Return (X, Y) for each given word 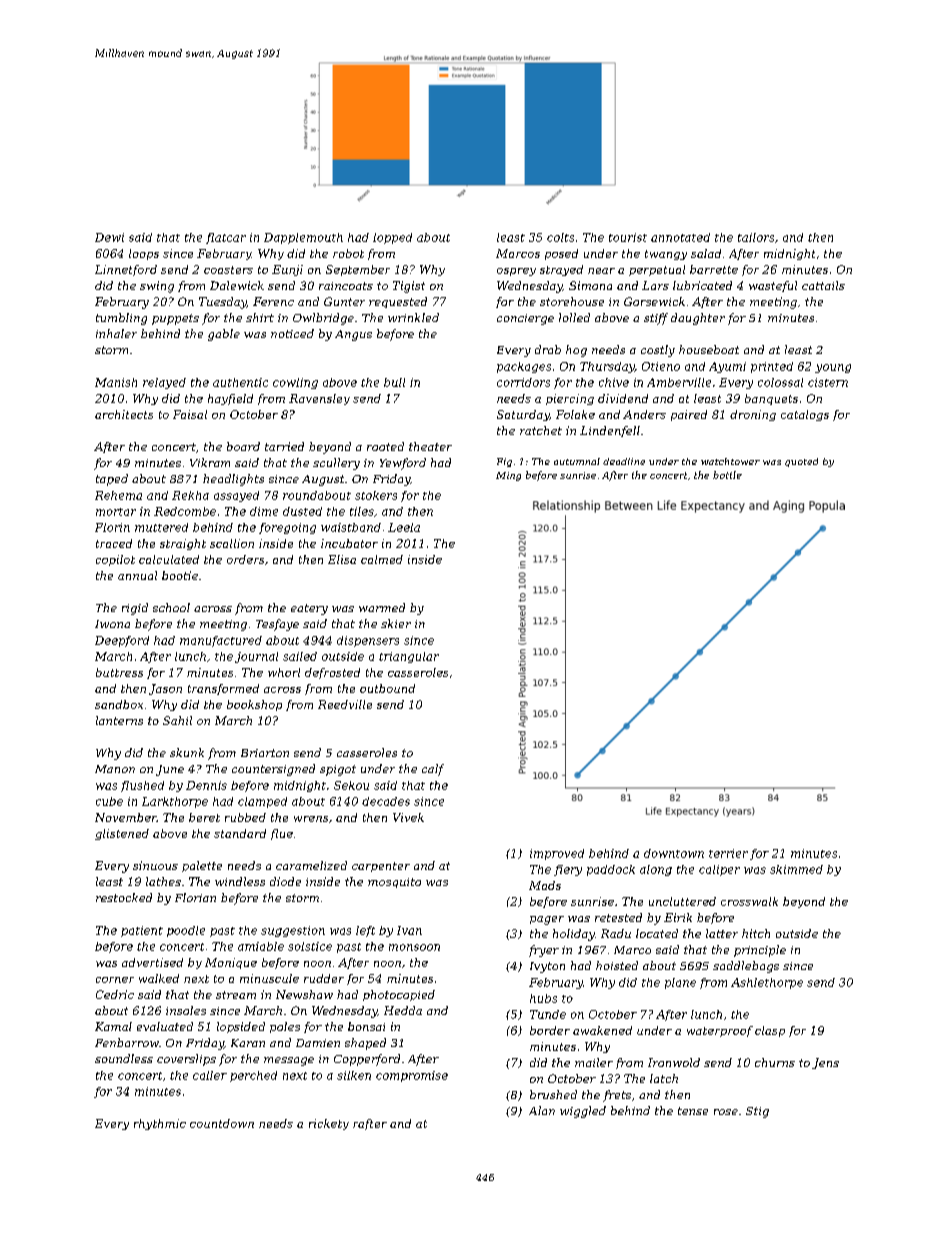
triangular (409, 657)
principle (760, 951)
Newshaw (304, 994)
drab (548, 349)
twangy (666, 255)
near (601, 271)
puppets (175, 319)
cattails (823, 285)
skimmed (796, 869)
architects (124, 414)
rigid (135, 609)
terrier (728, 853)
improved (557, 854)
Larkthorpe (175, 802)
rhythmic (160, 1124)
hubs (543, 998)
